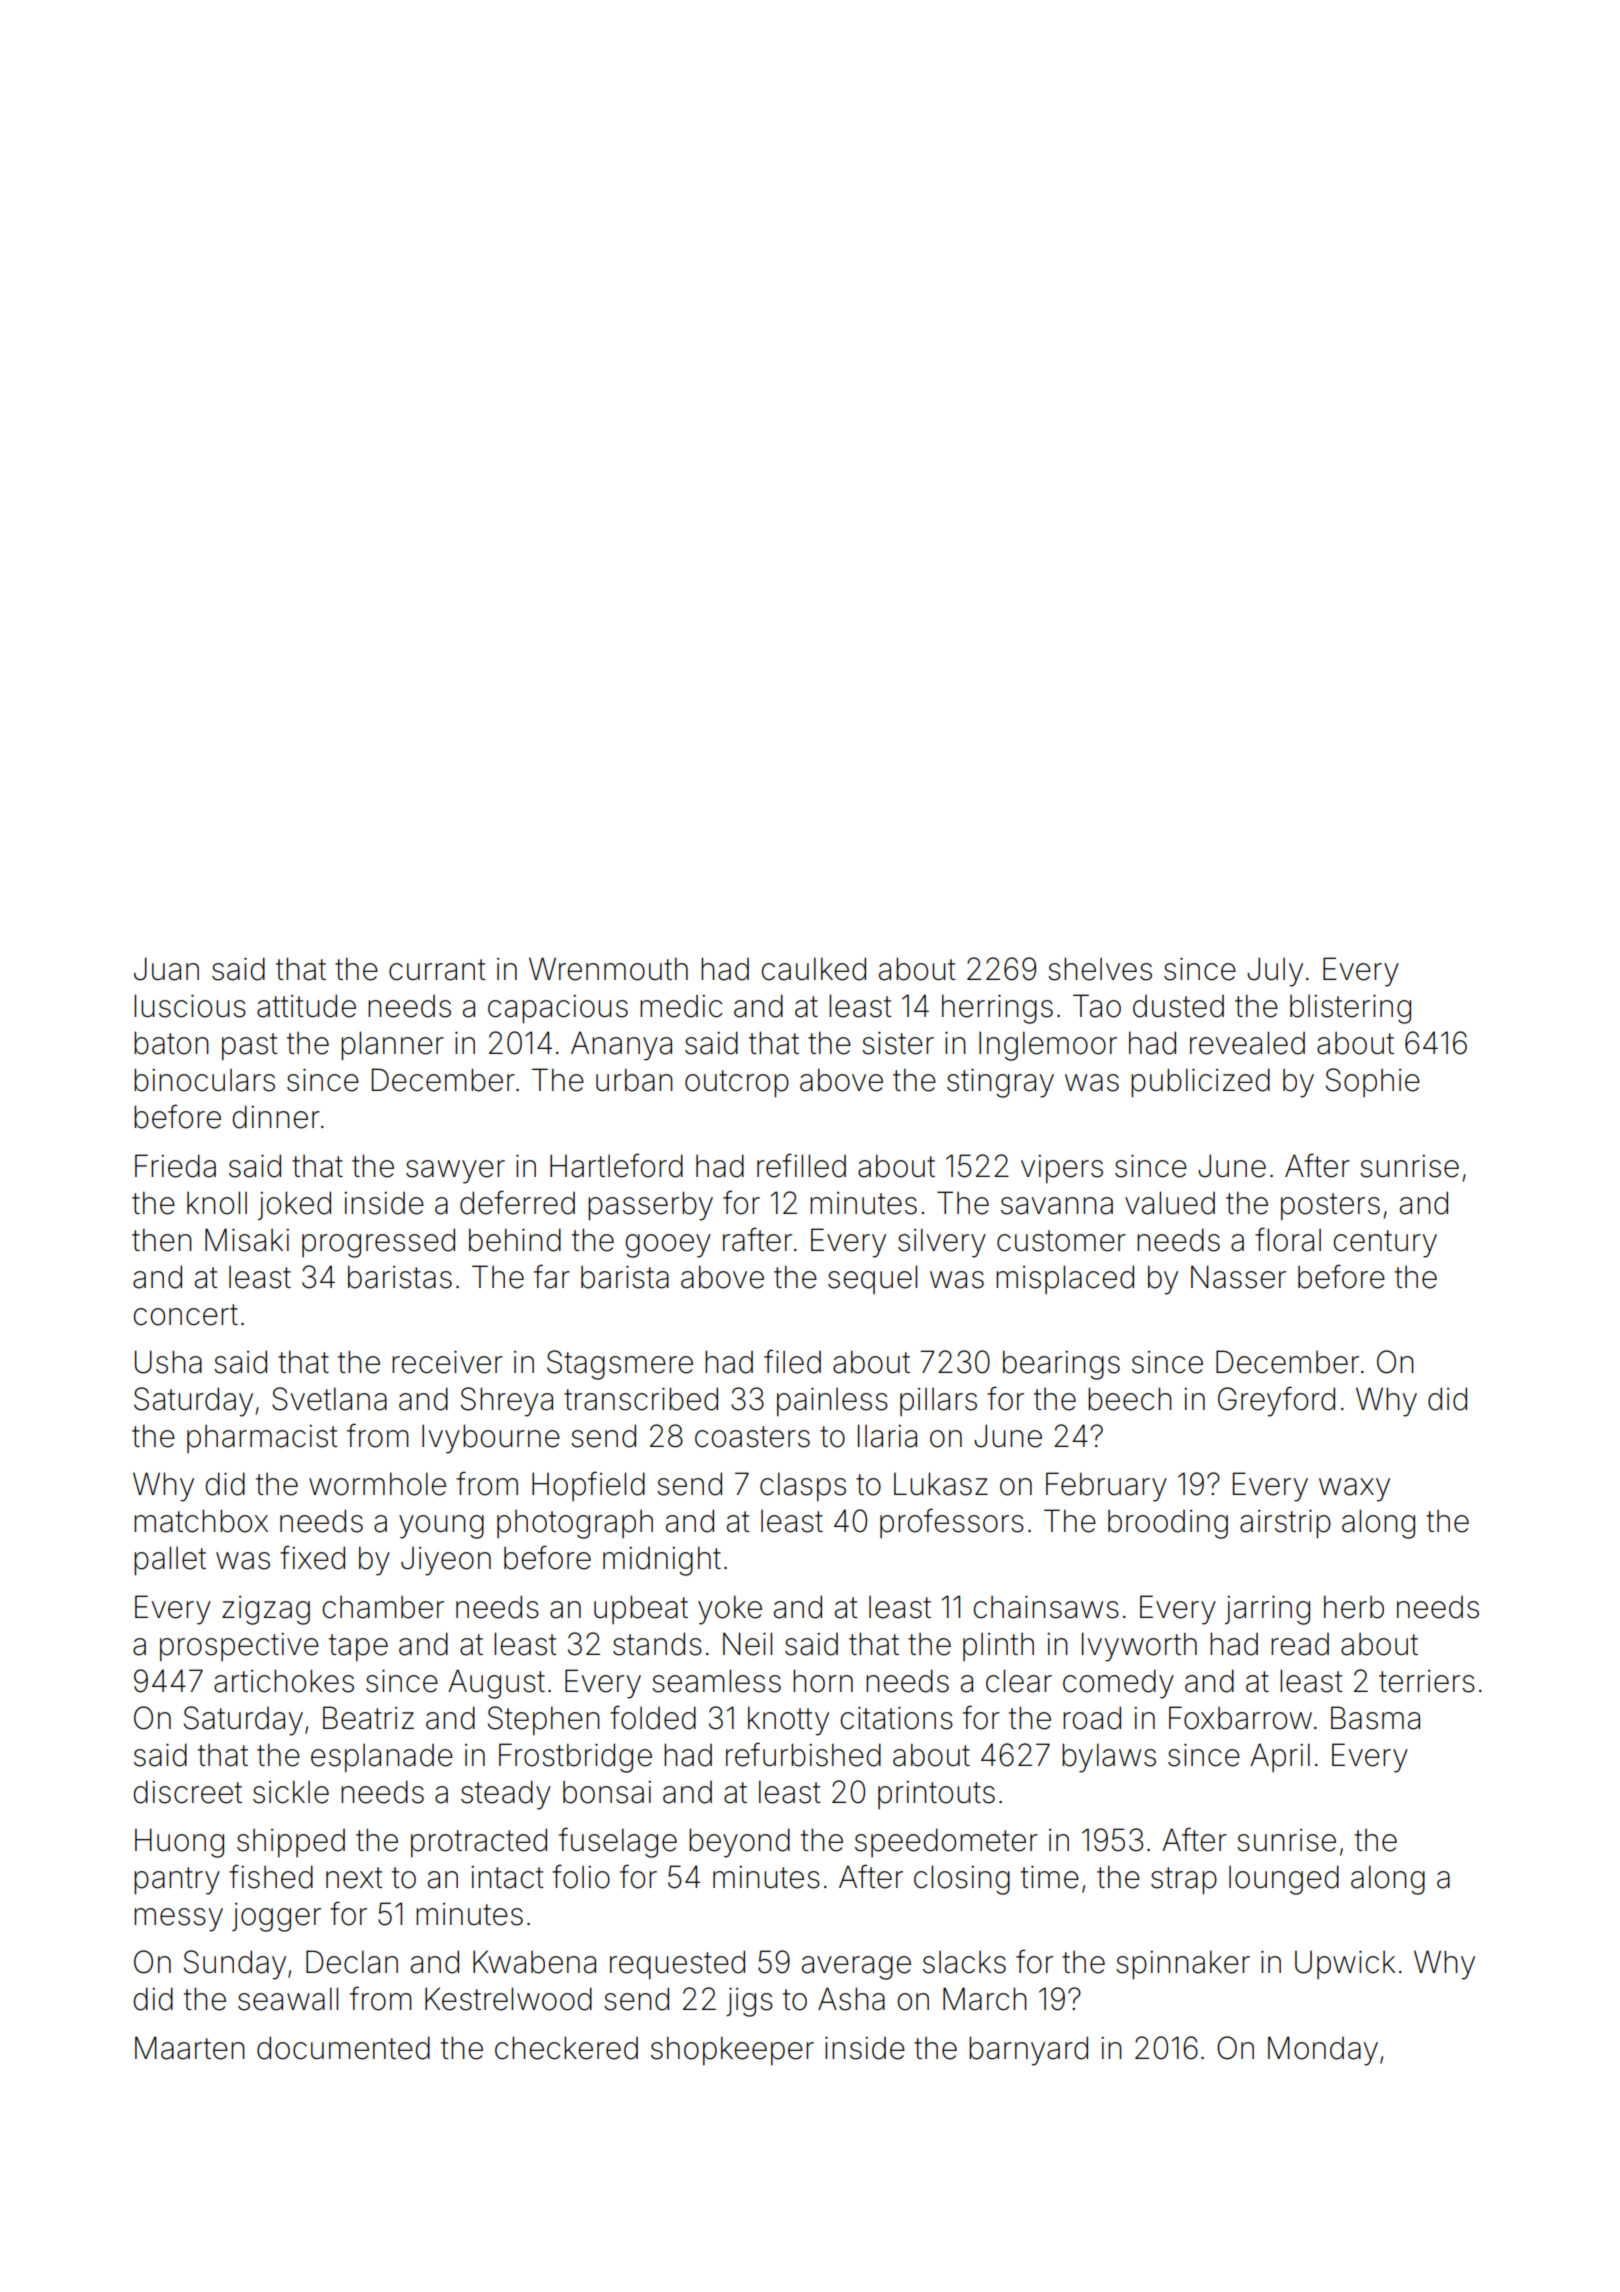  What do you see at coordinates (1354, 1490) in the image?
I see `waxy` at bounding box center [1354, 1490].
